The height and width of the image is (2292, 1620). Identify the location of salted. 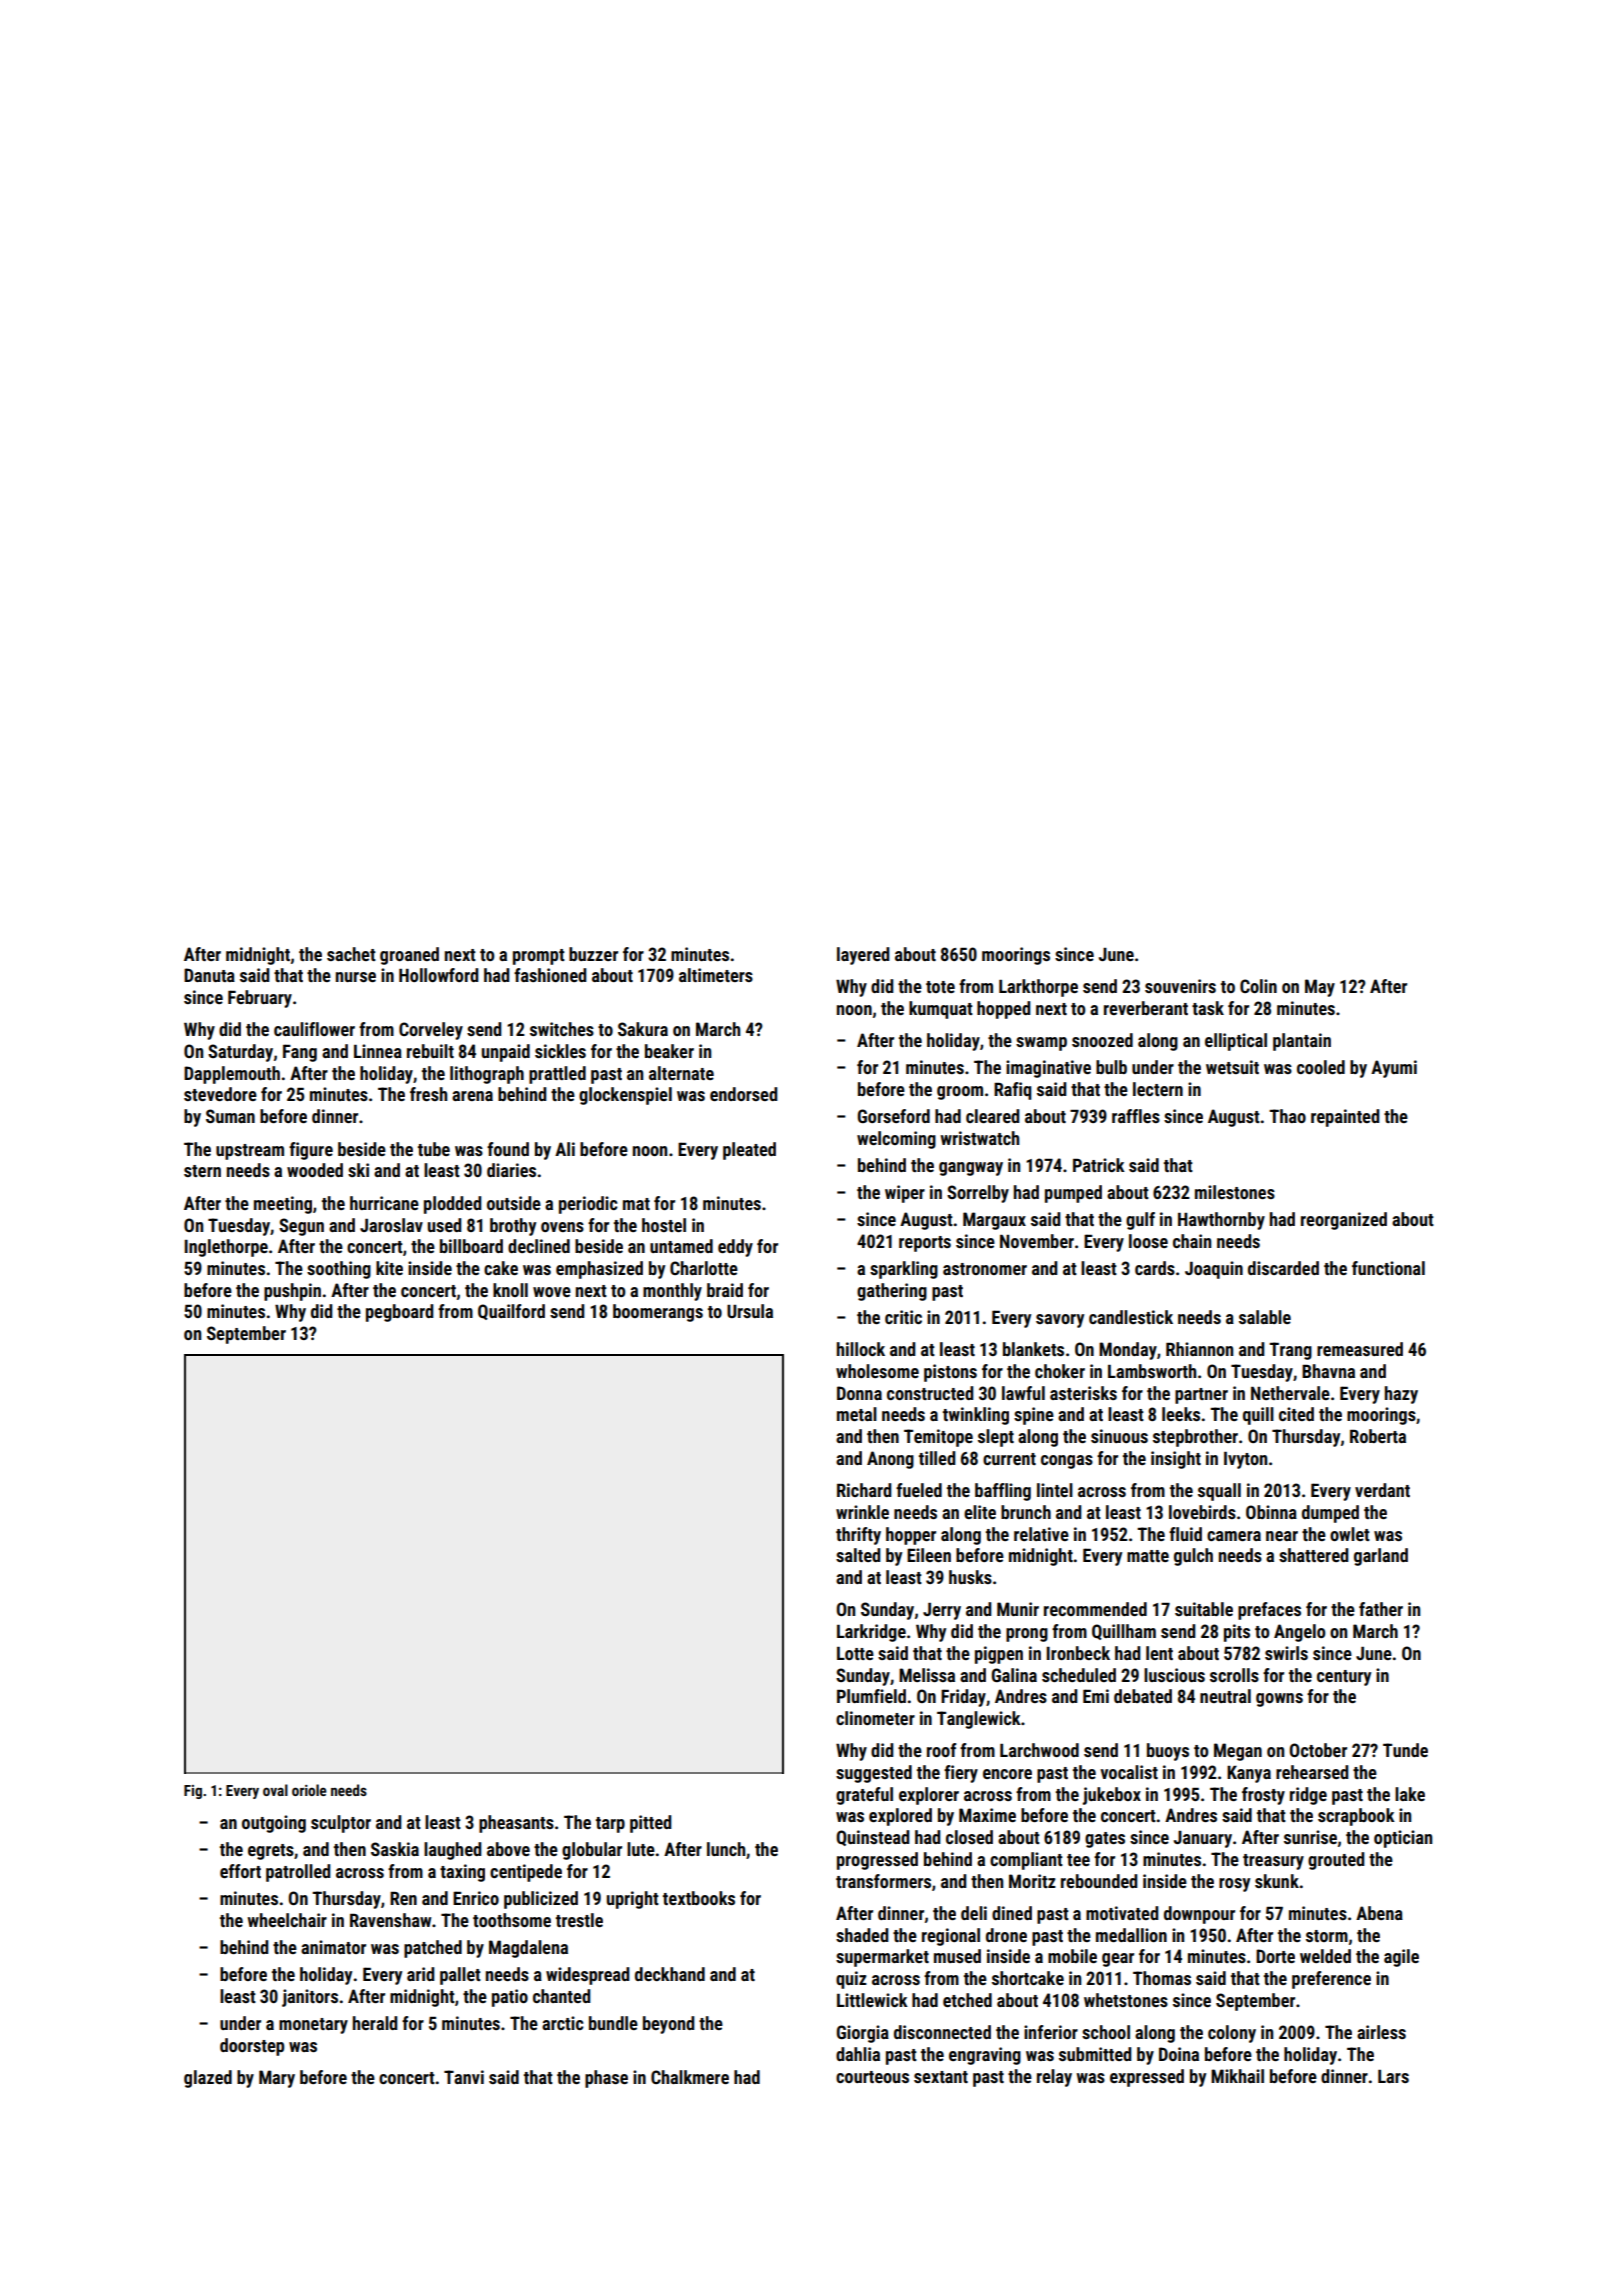
(858, 1555).
